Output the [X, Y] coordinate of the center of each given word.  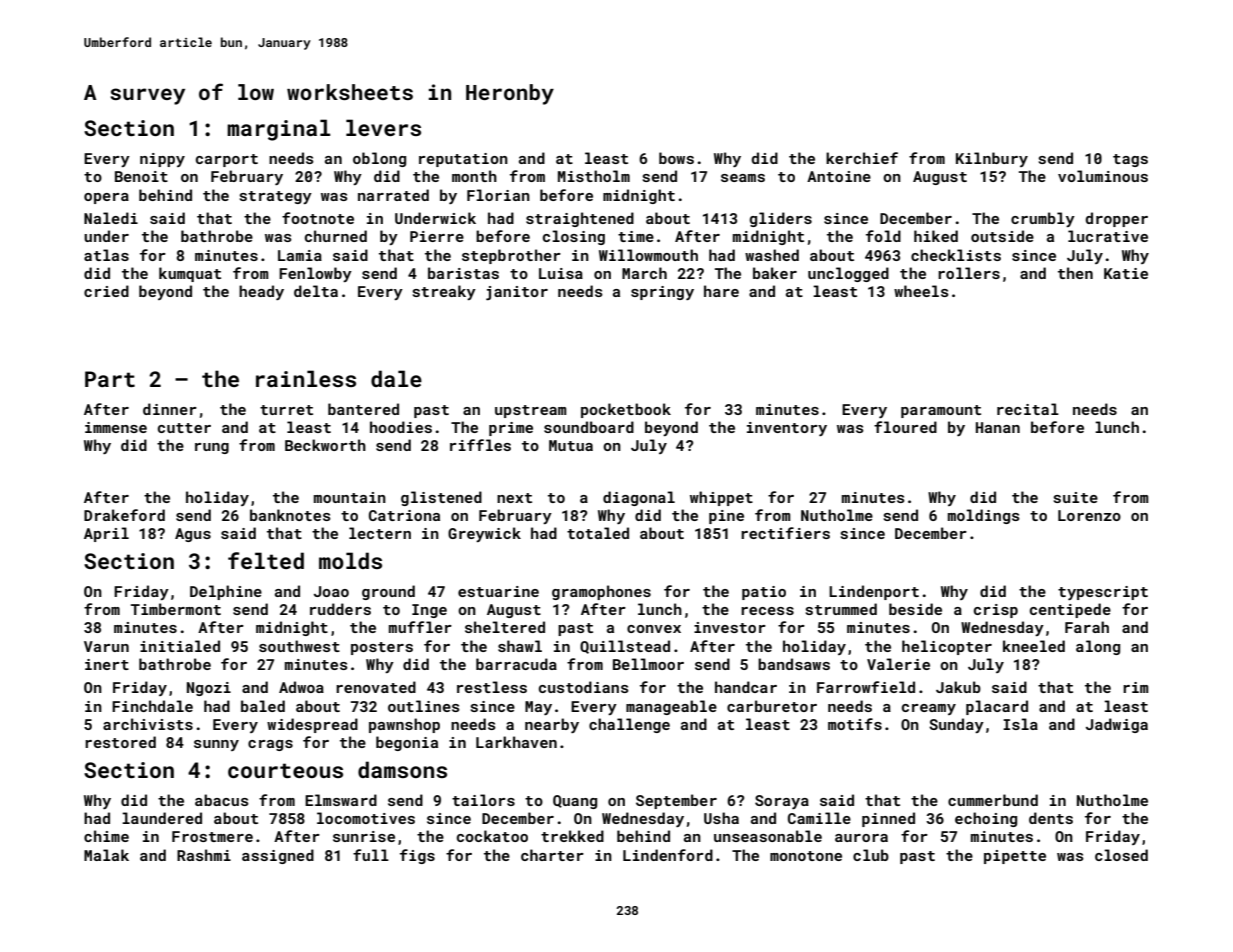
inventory [787, 429]
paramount [941, 411]
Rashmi [204, 855]
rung [212, 448]
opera [106, 198]
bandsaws [794, 664]
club [871, 855]
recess [767, 611]
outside [1002, 236]
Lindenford [668, 855]
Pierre [437, 236]
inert [107, 664]
